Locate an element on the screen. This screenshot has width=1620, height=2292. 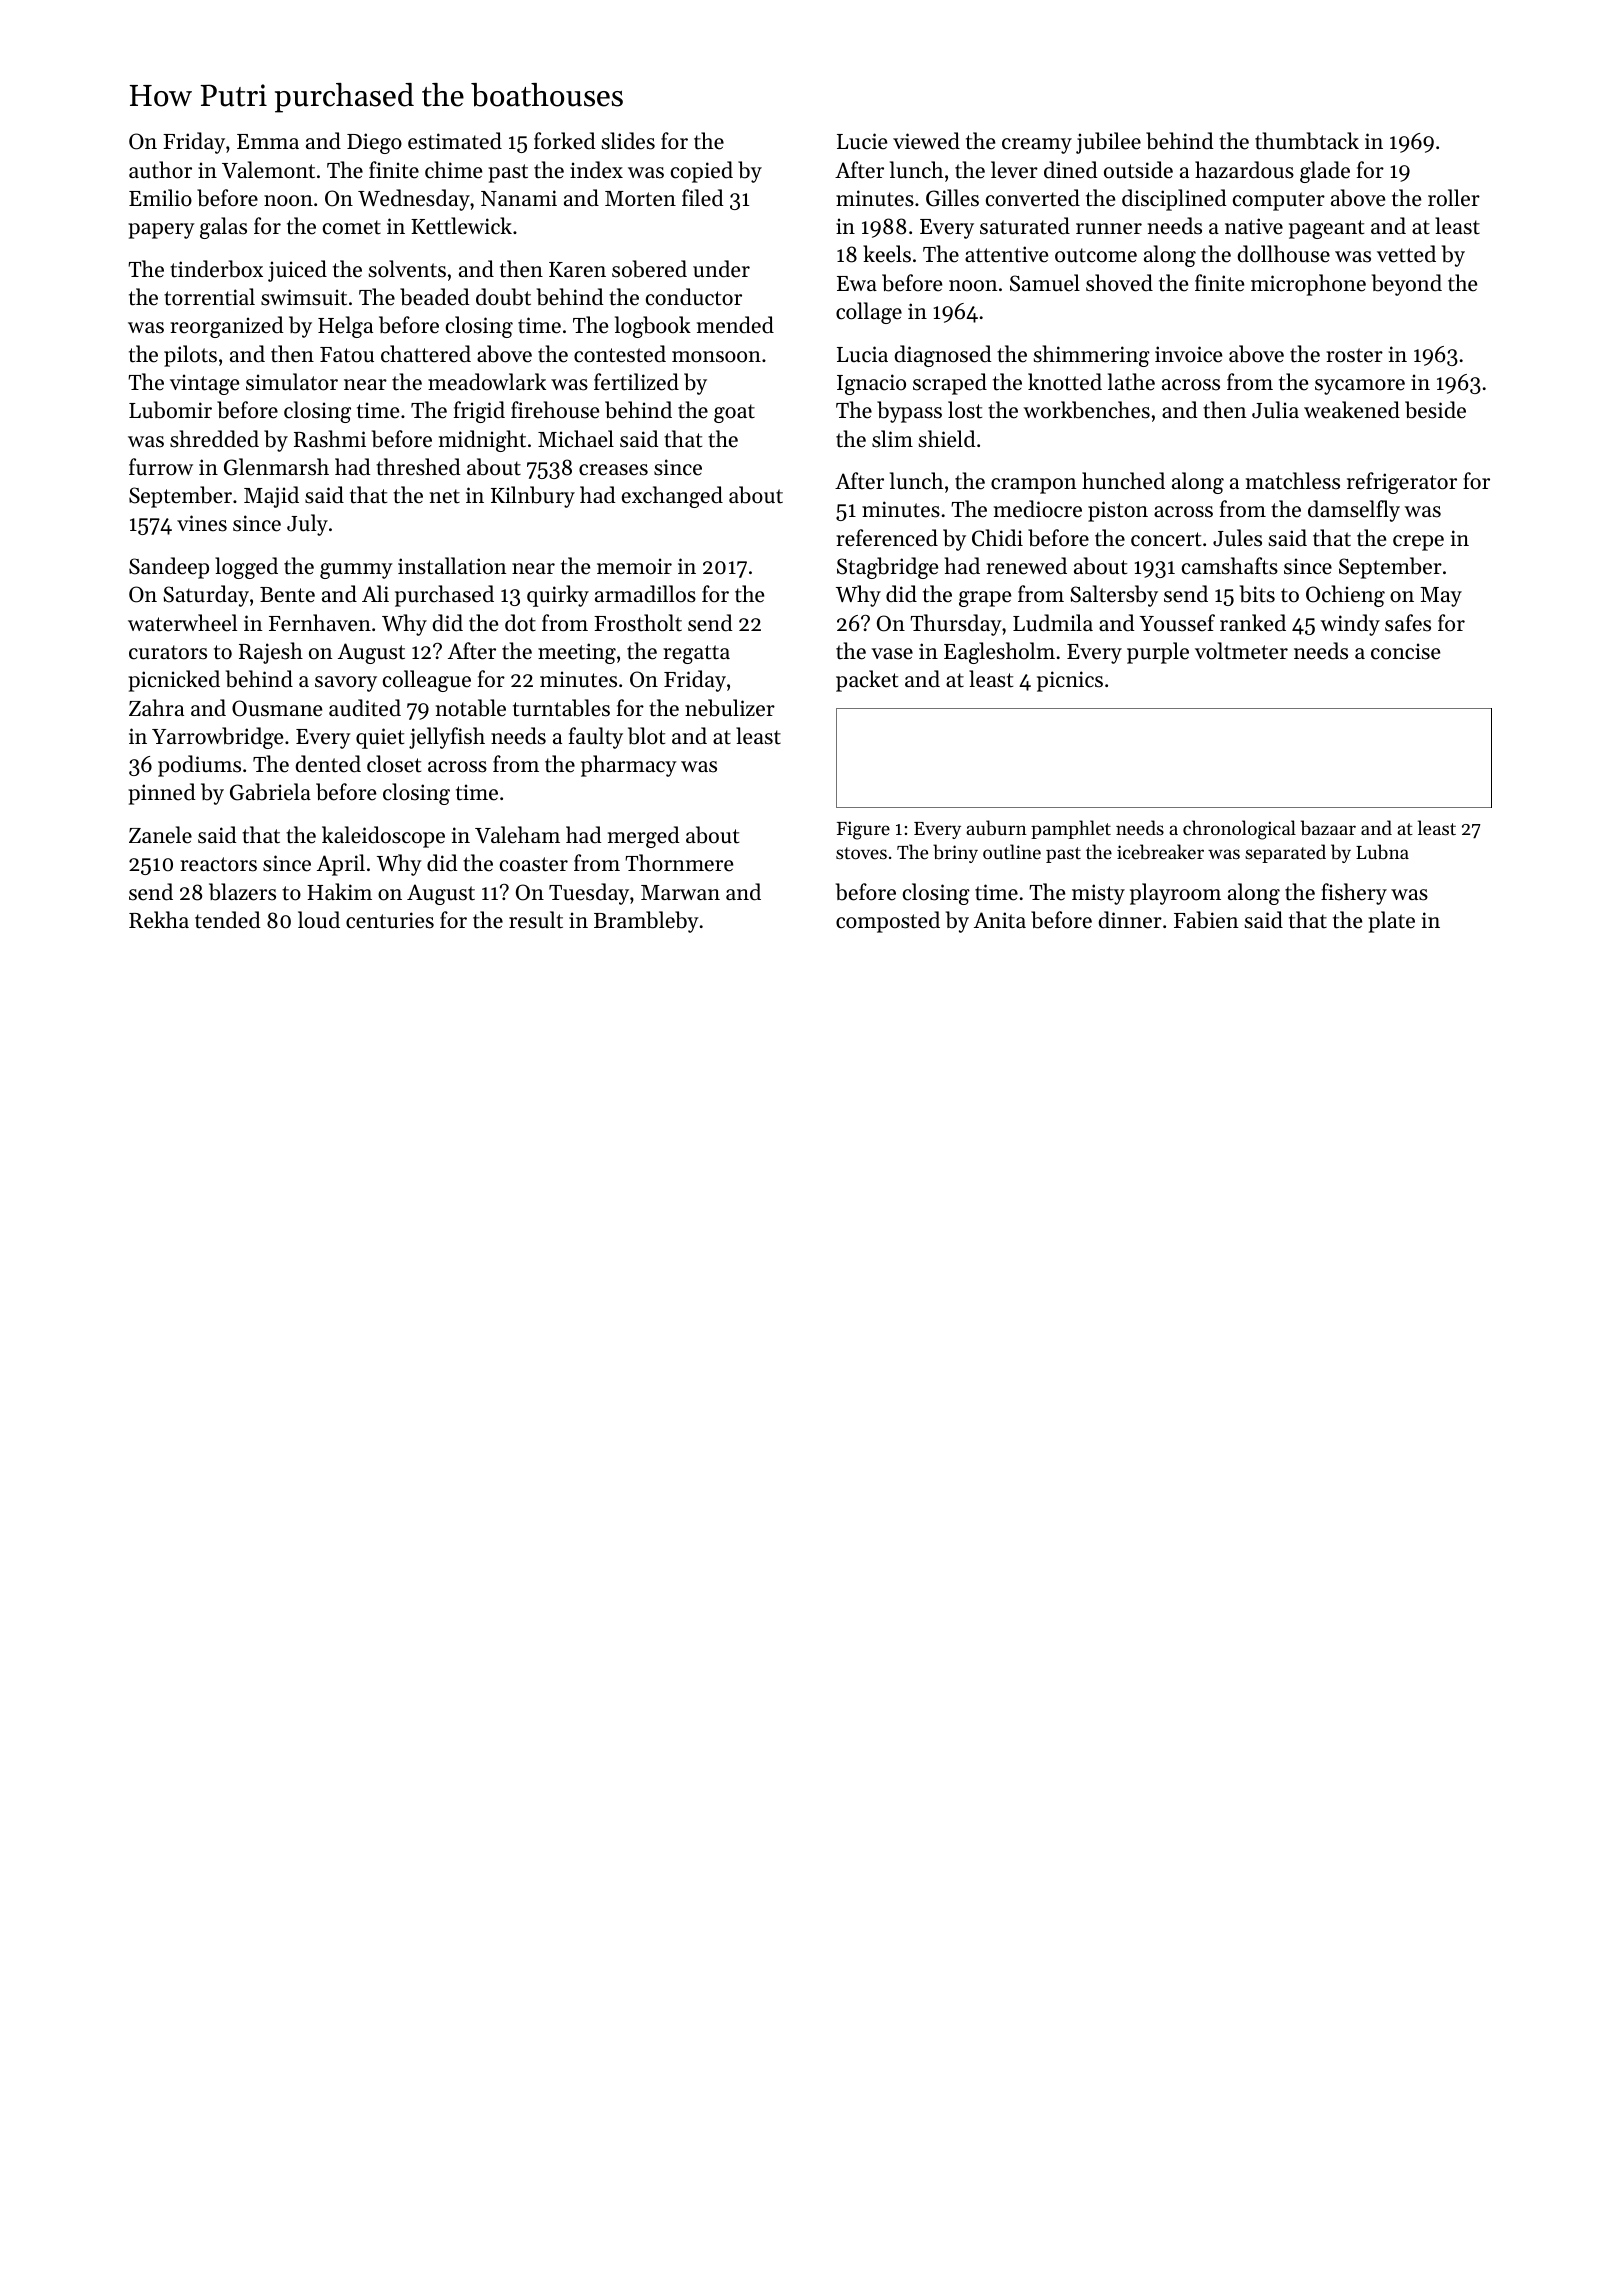
Gabriela is located at coordinates (270, 792).
